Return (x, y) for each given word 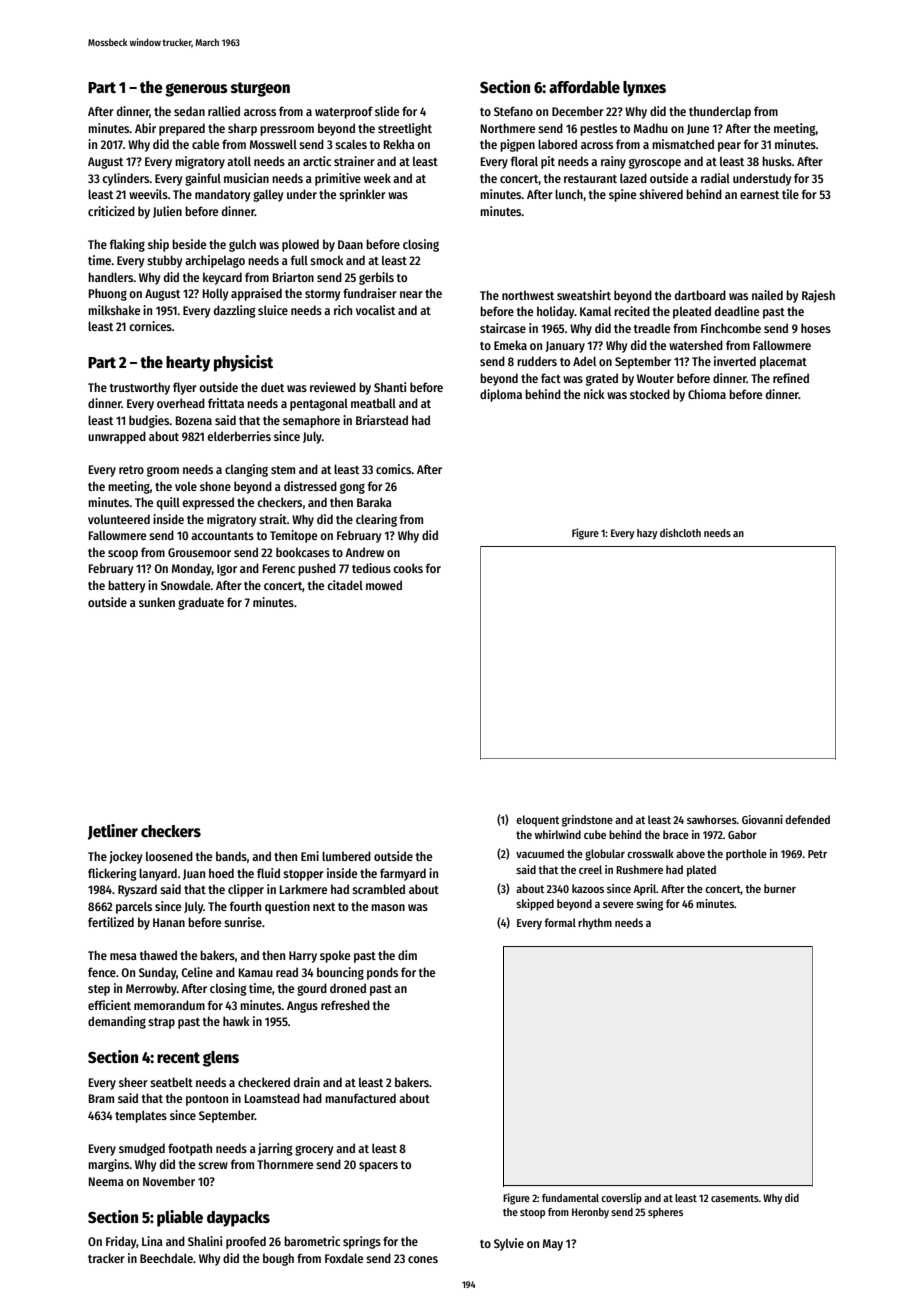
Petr (817, 854)
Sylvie (509, 1244)
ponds (382, 973)
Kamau (256, 972)
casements (735, 1198)
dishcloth (680, 532)
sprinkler (362, 195)
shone (215, 486)
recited (632, 311)
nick (594, 394)
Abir (145, 128)
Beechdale (166, 1258)
